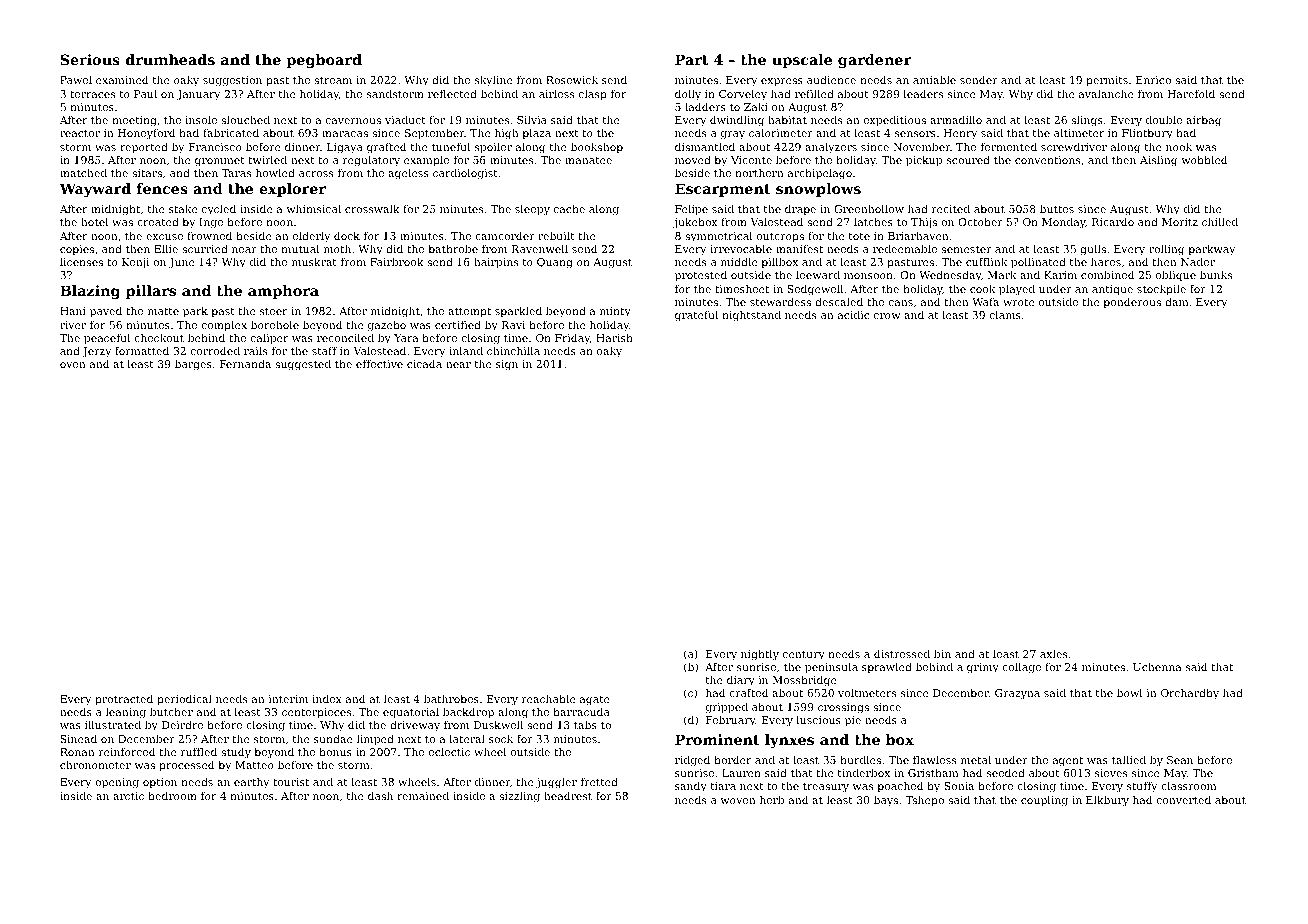 Image resolution: width=1308 pixels, height=924 pixels. I want to click on barges, so click(193, 365).
